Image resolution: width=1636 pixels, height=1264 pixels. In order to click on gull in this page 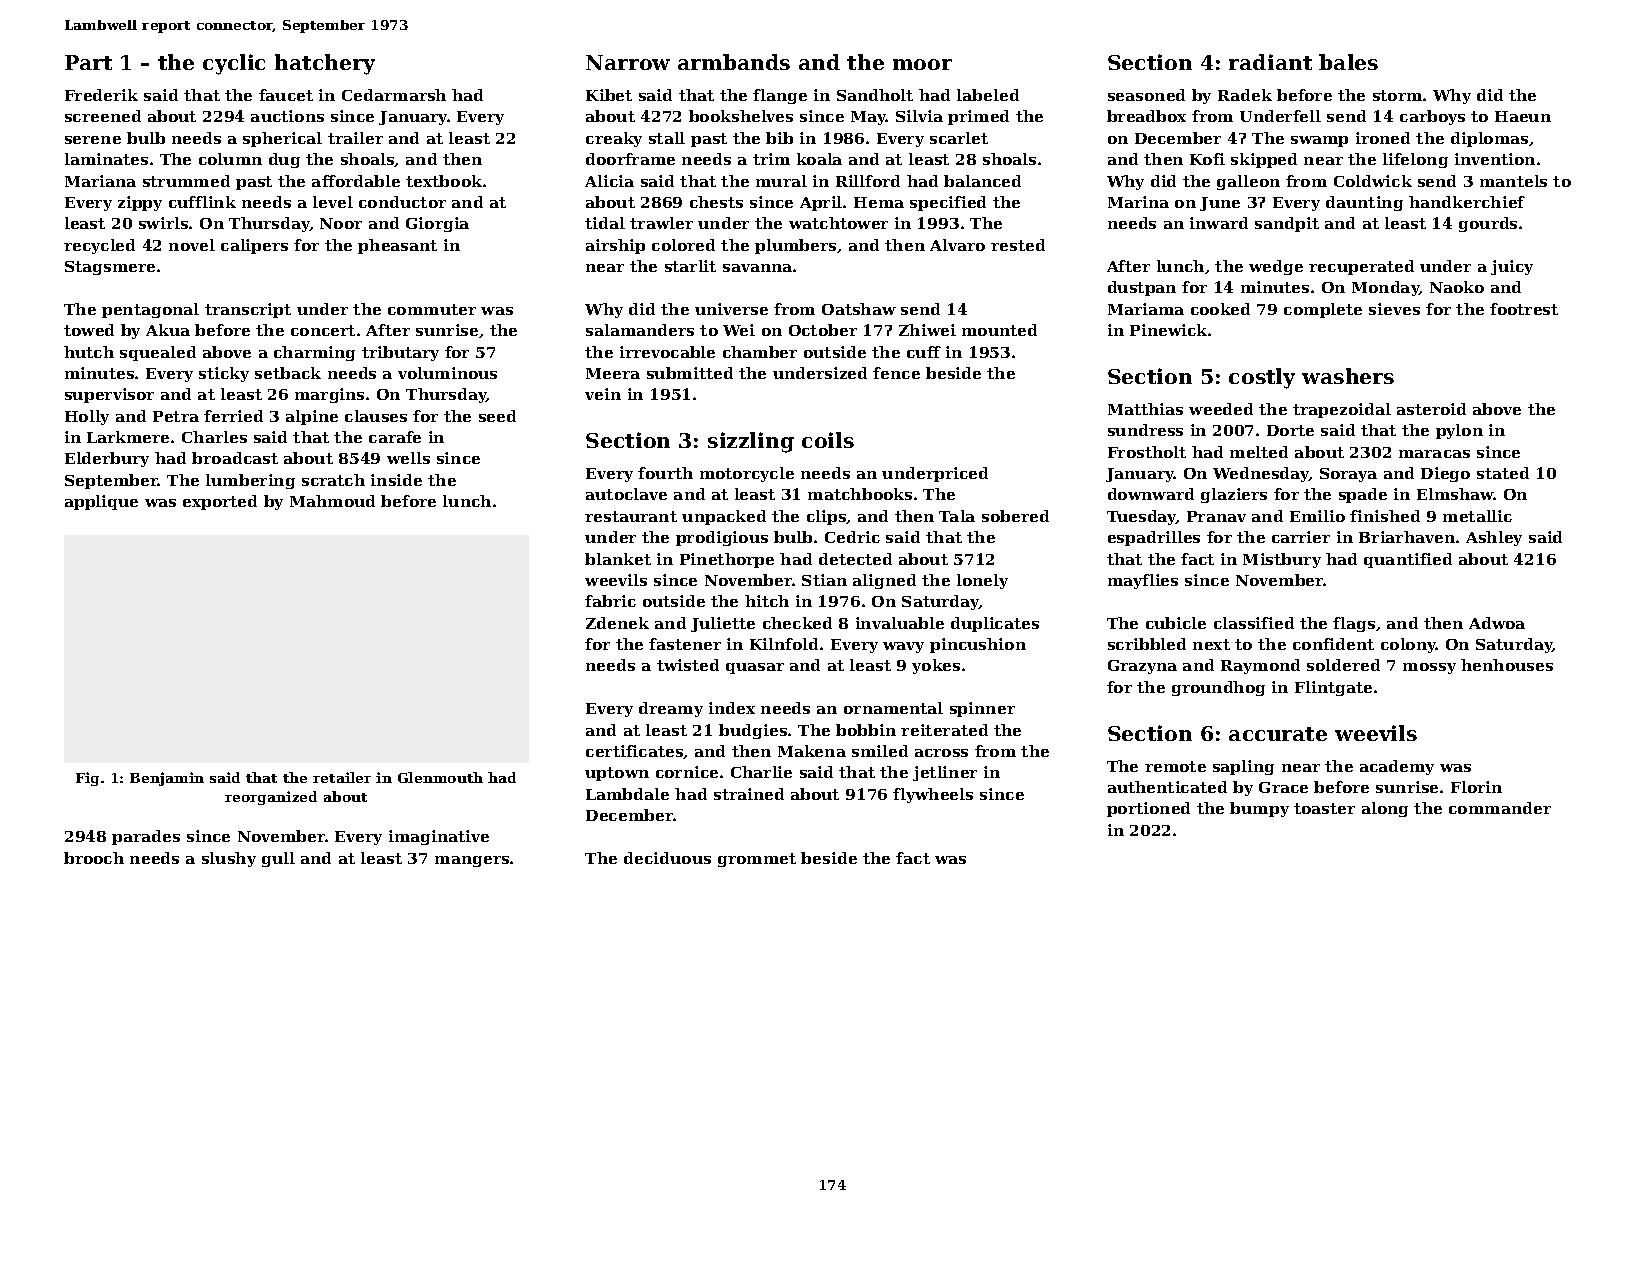, I will do `click(278, 859)`.
